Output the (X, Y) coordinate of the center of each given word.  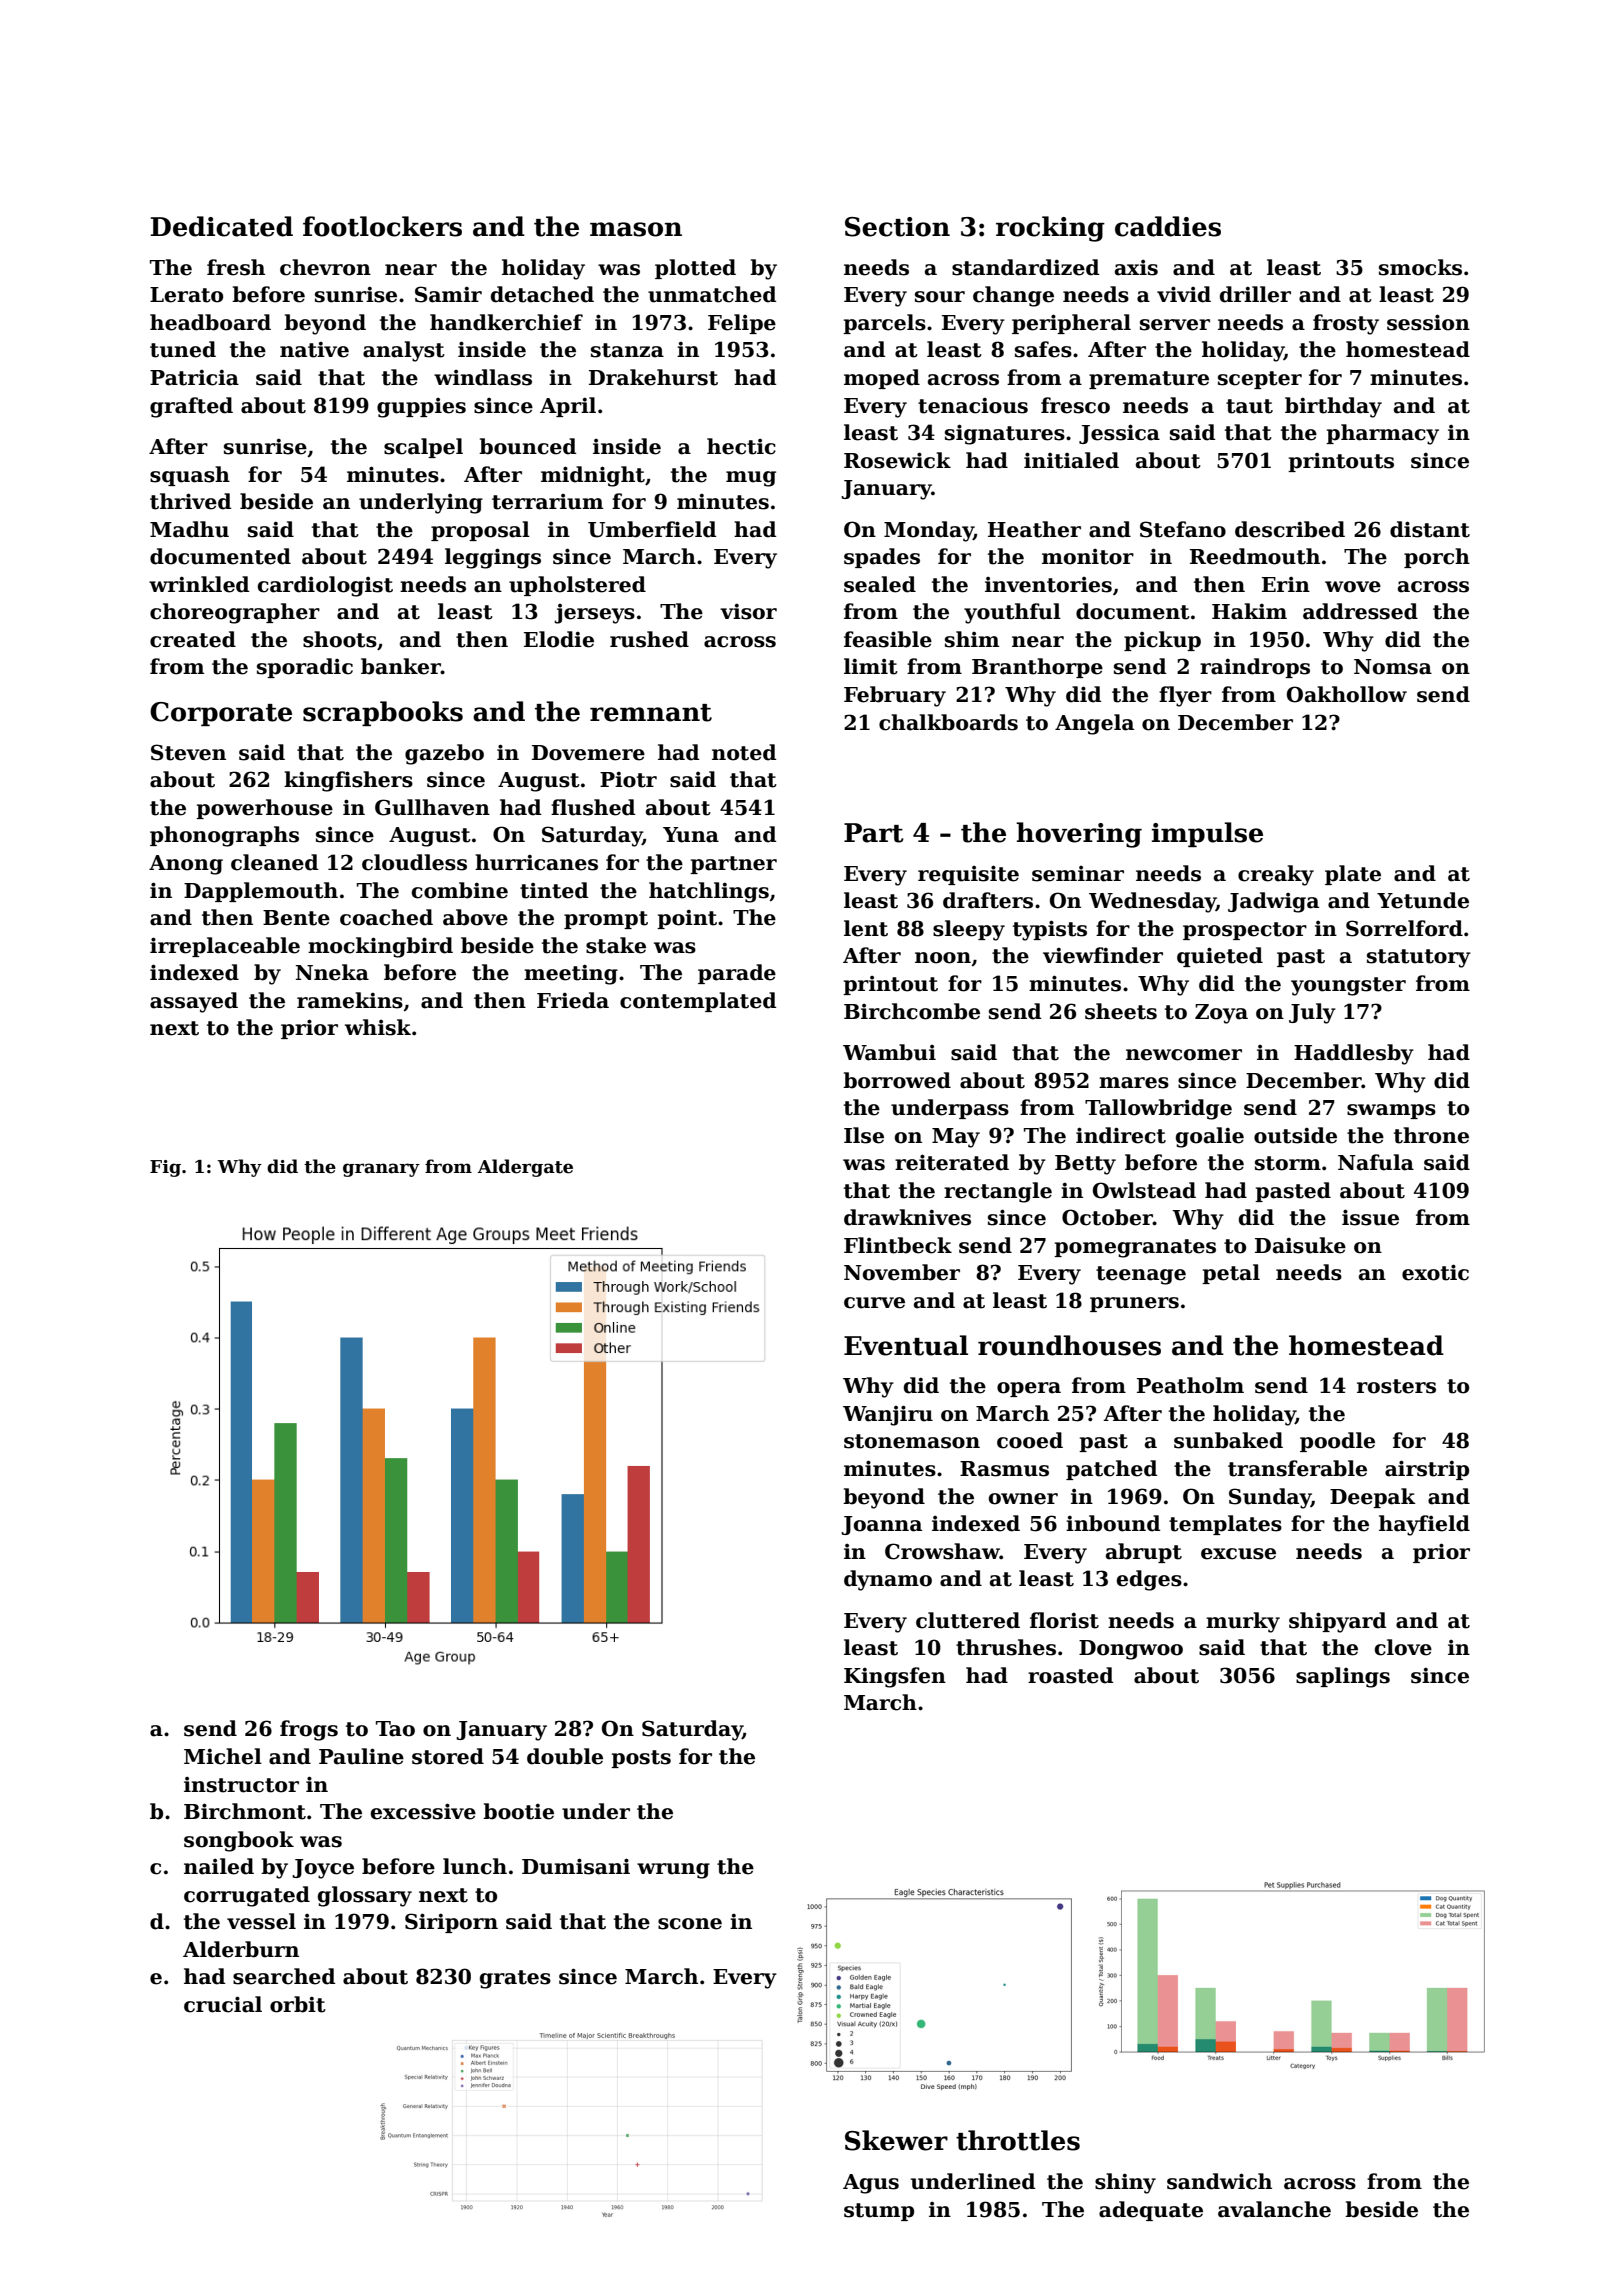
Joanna (881, 1525)
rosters (1396, 1386)
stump (879, 2212)
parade (737, 974)
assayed (194, 1002)
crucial (223, 2004)
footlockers (382, 226)
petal (1231, 1274)
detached (542, 294)
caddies (1168, 226)
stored (448, 1756)
